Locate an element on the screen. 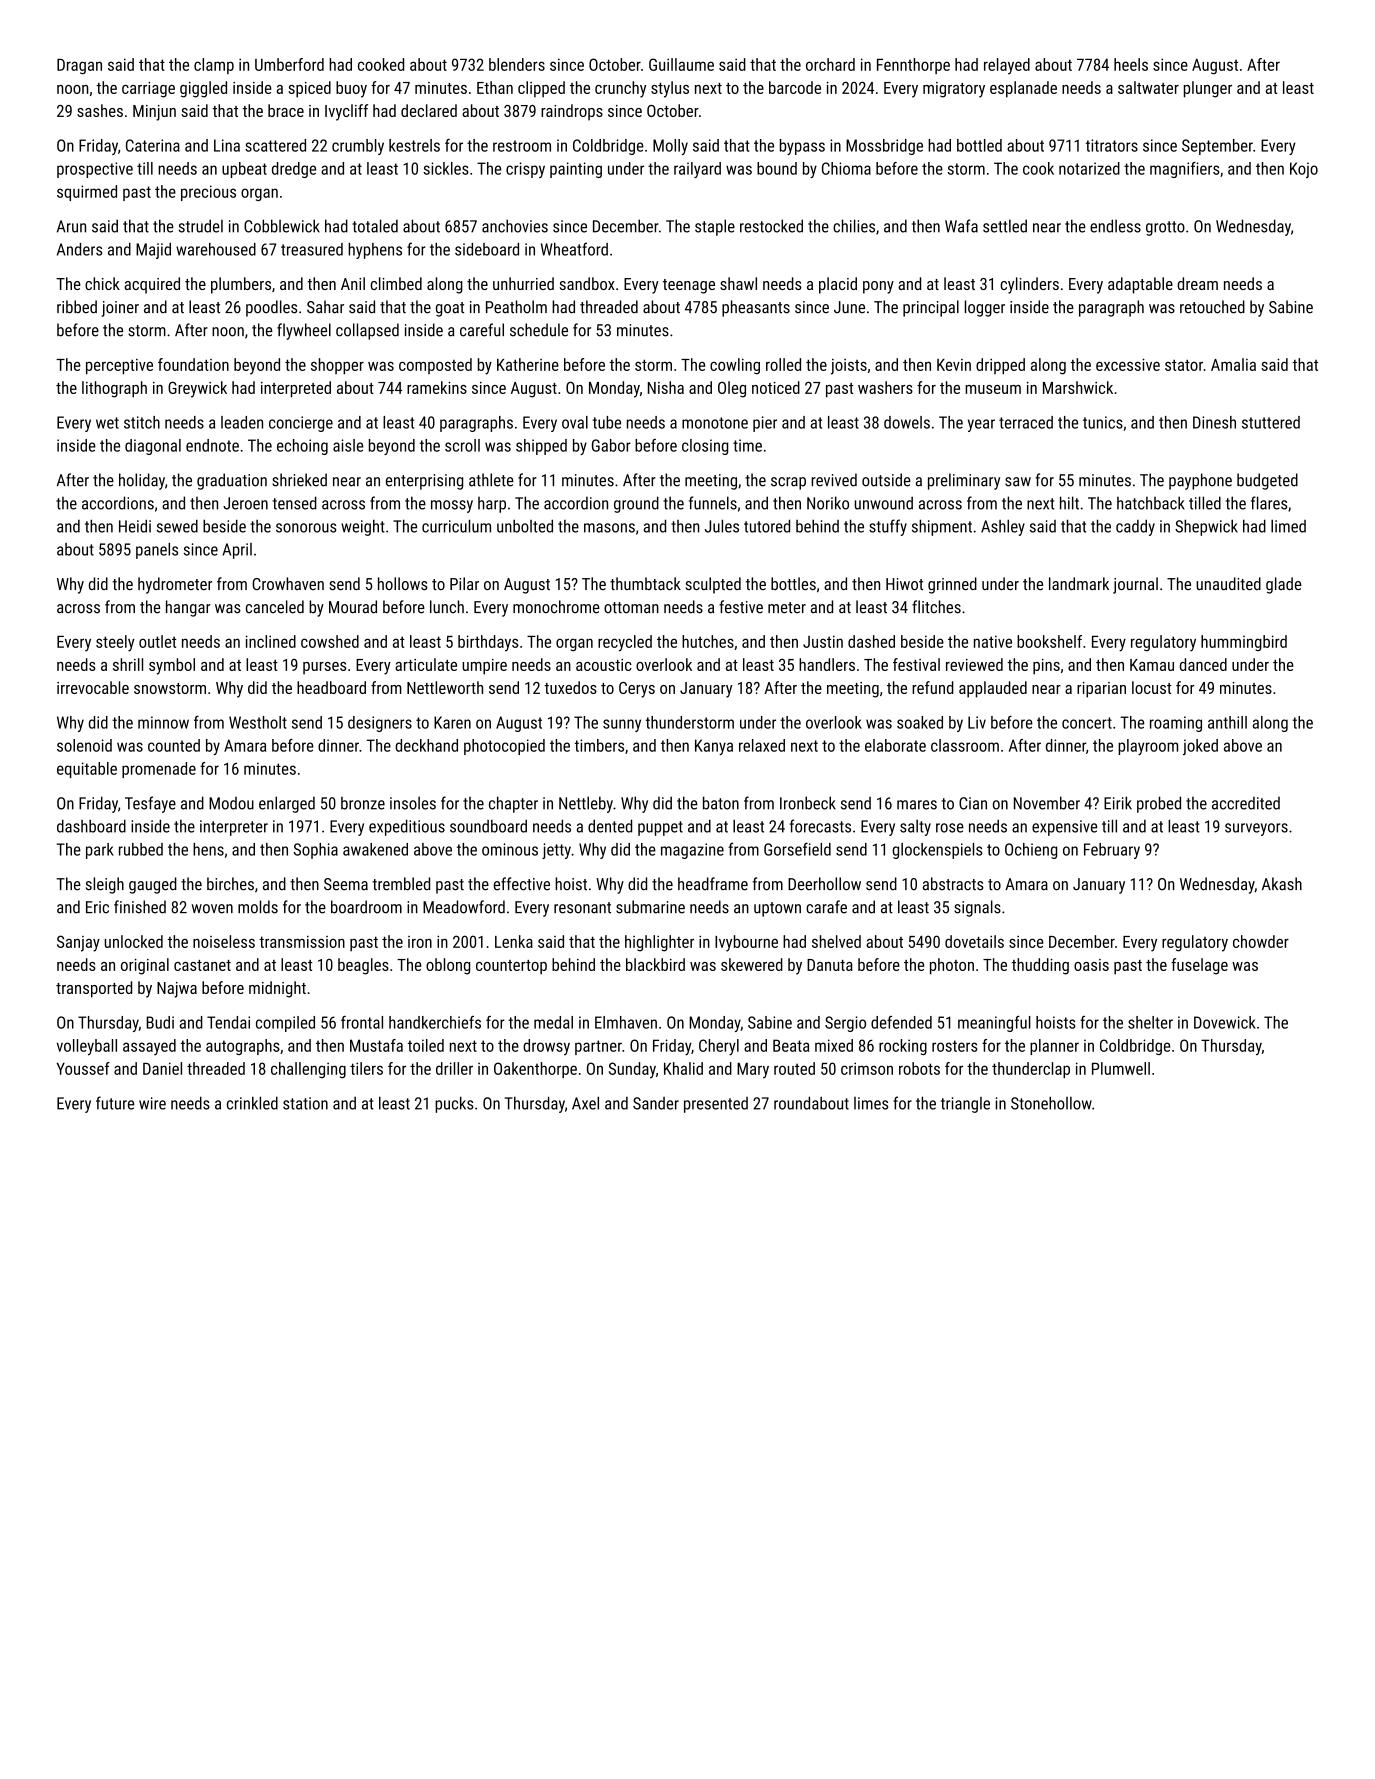 The width and height of the screenshot is (1375, 1779). September is located at coordinates (1217, 147).
